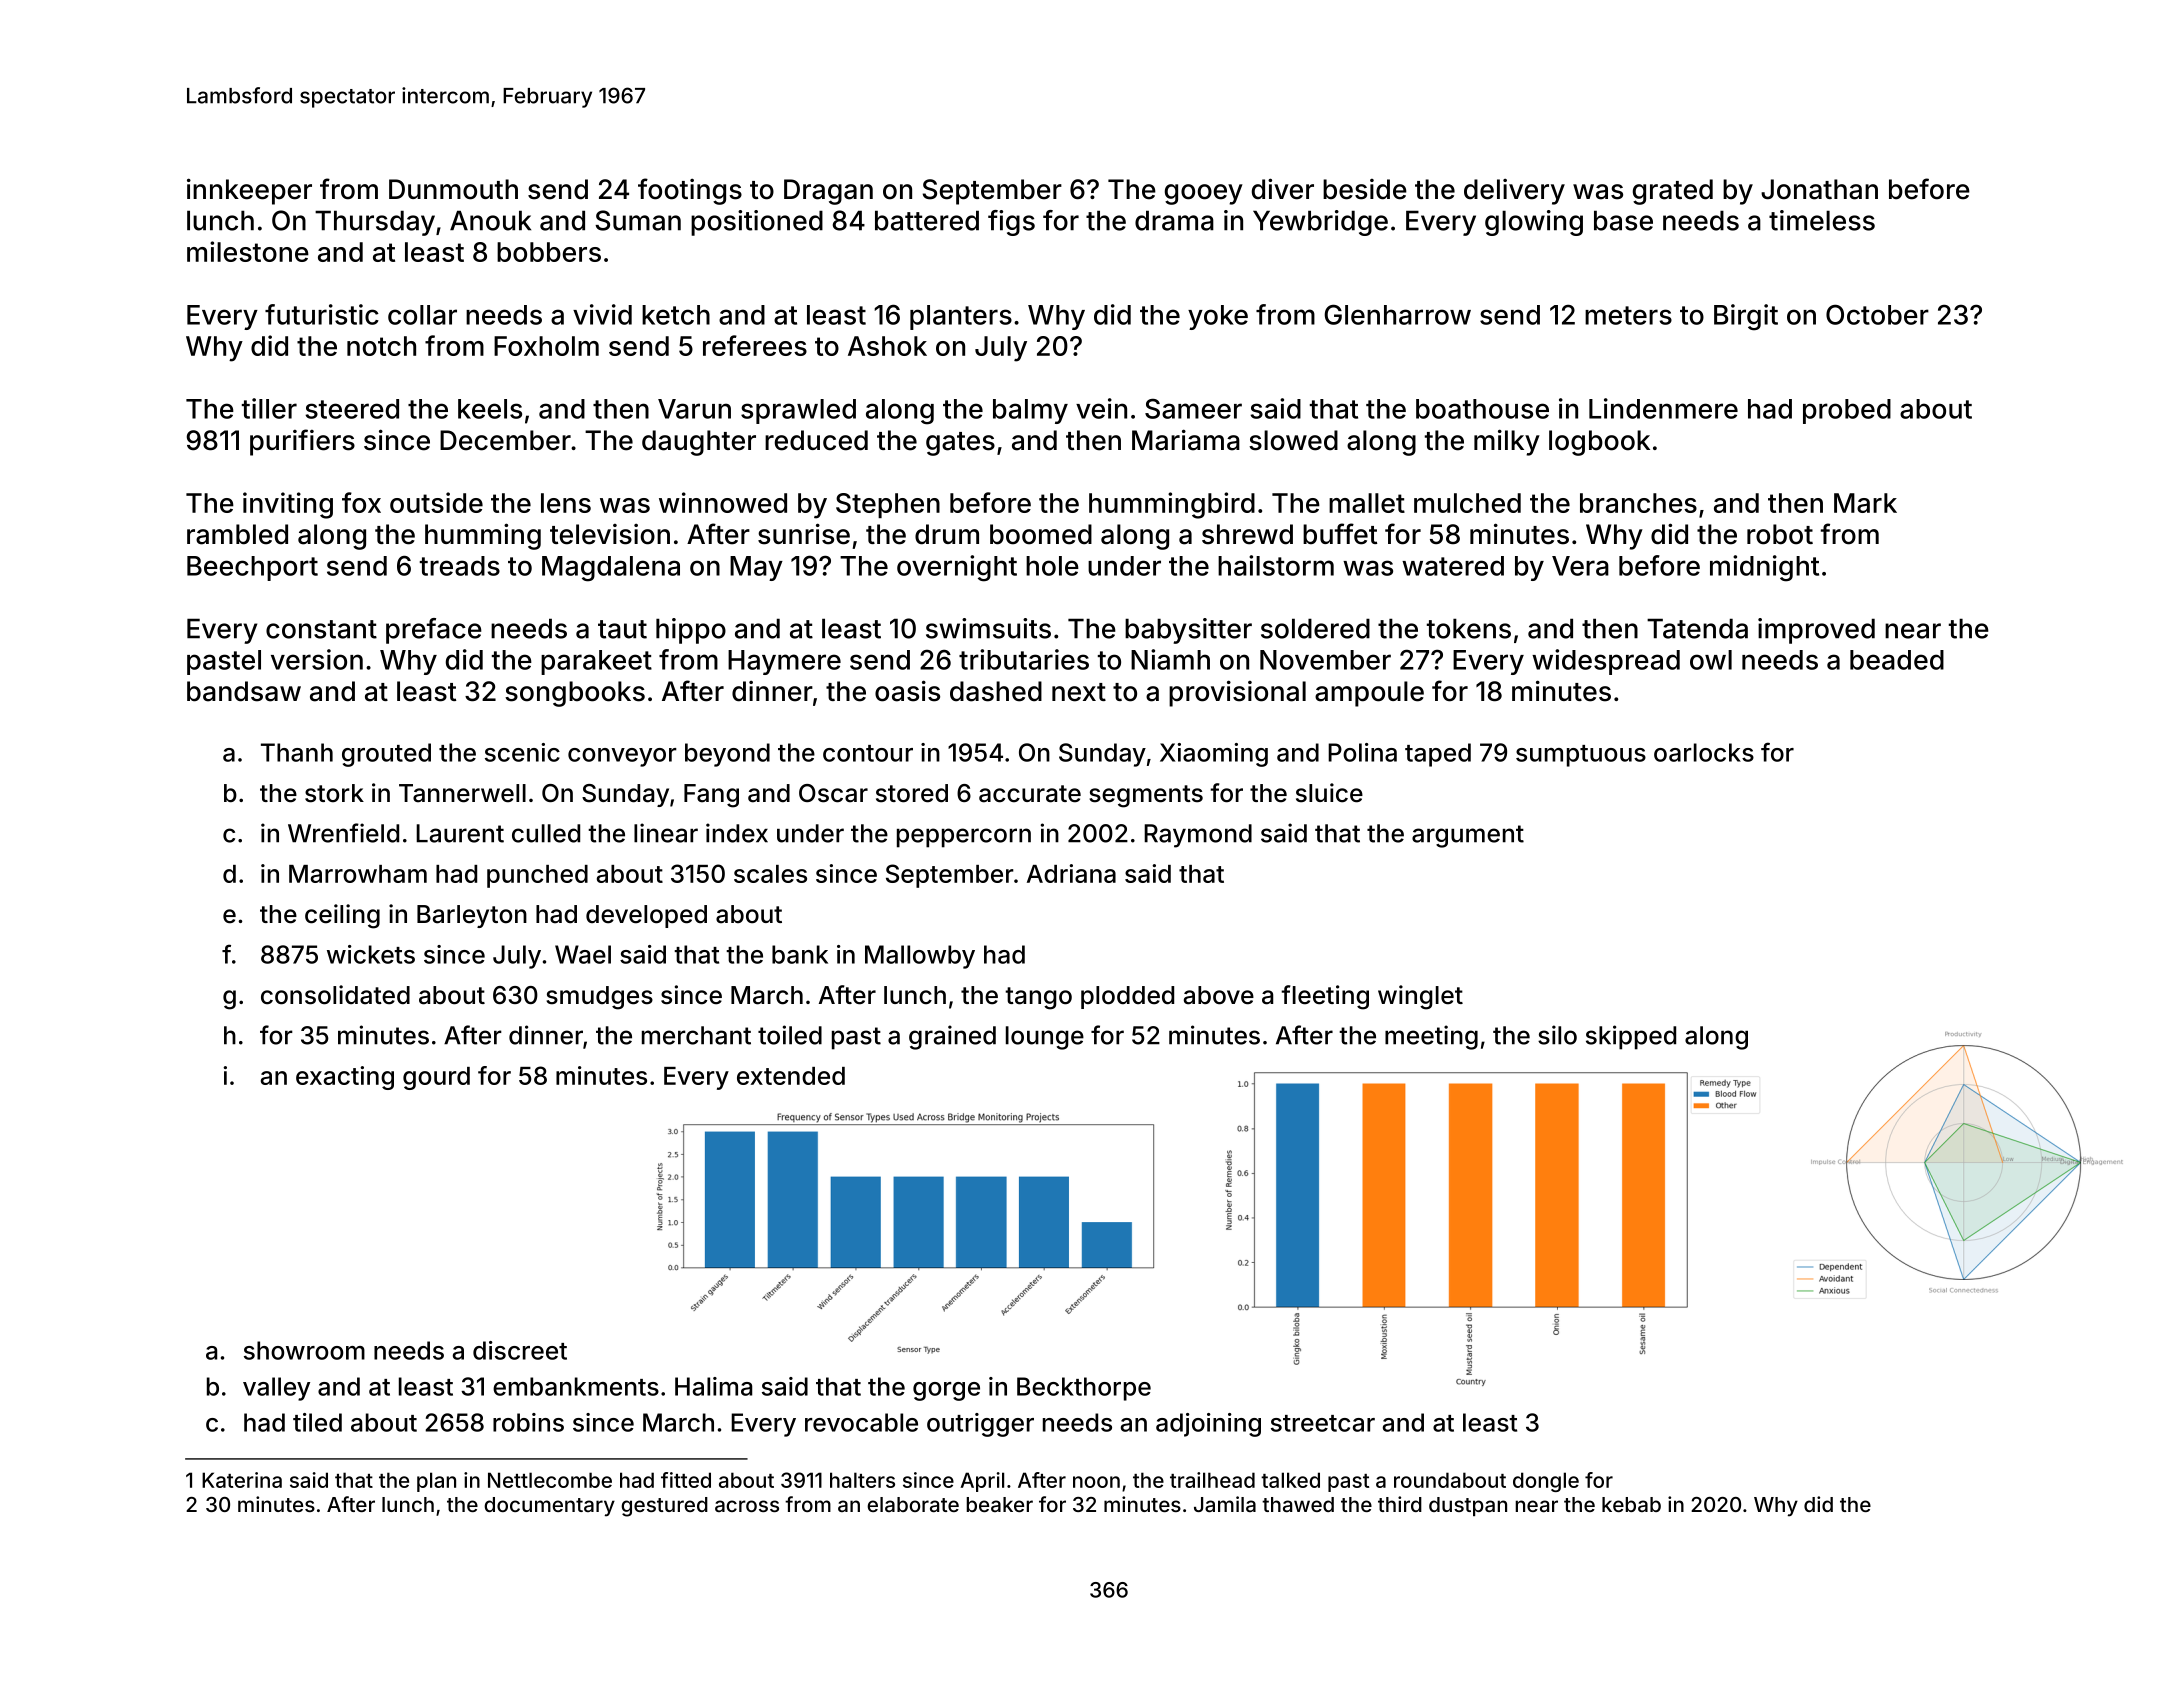  Describe the element at coordinates (528, 1422) in the screenshot. I see `robins` at that location.
